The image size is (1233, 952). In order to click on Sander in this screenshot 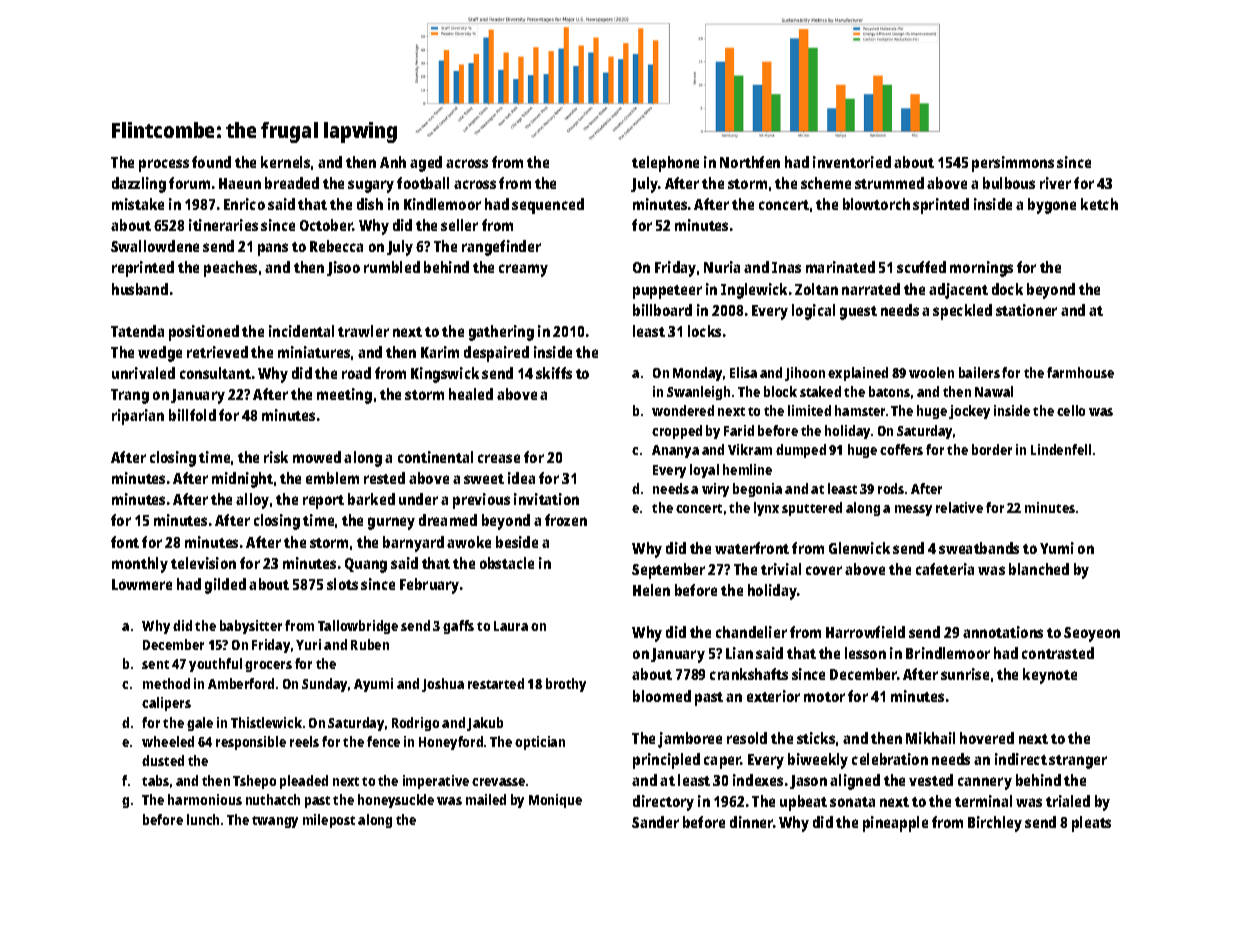, I will do `click(655, 822)`.
